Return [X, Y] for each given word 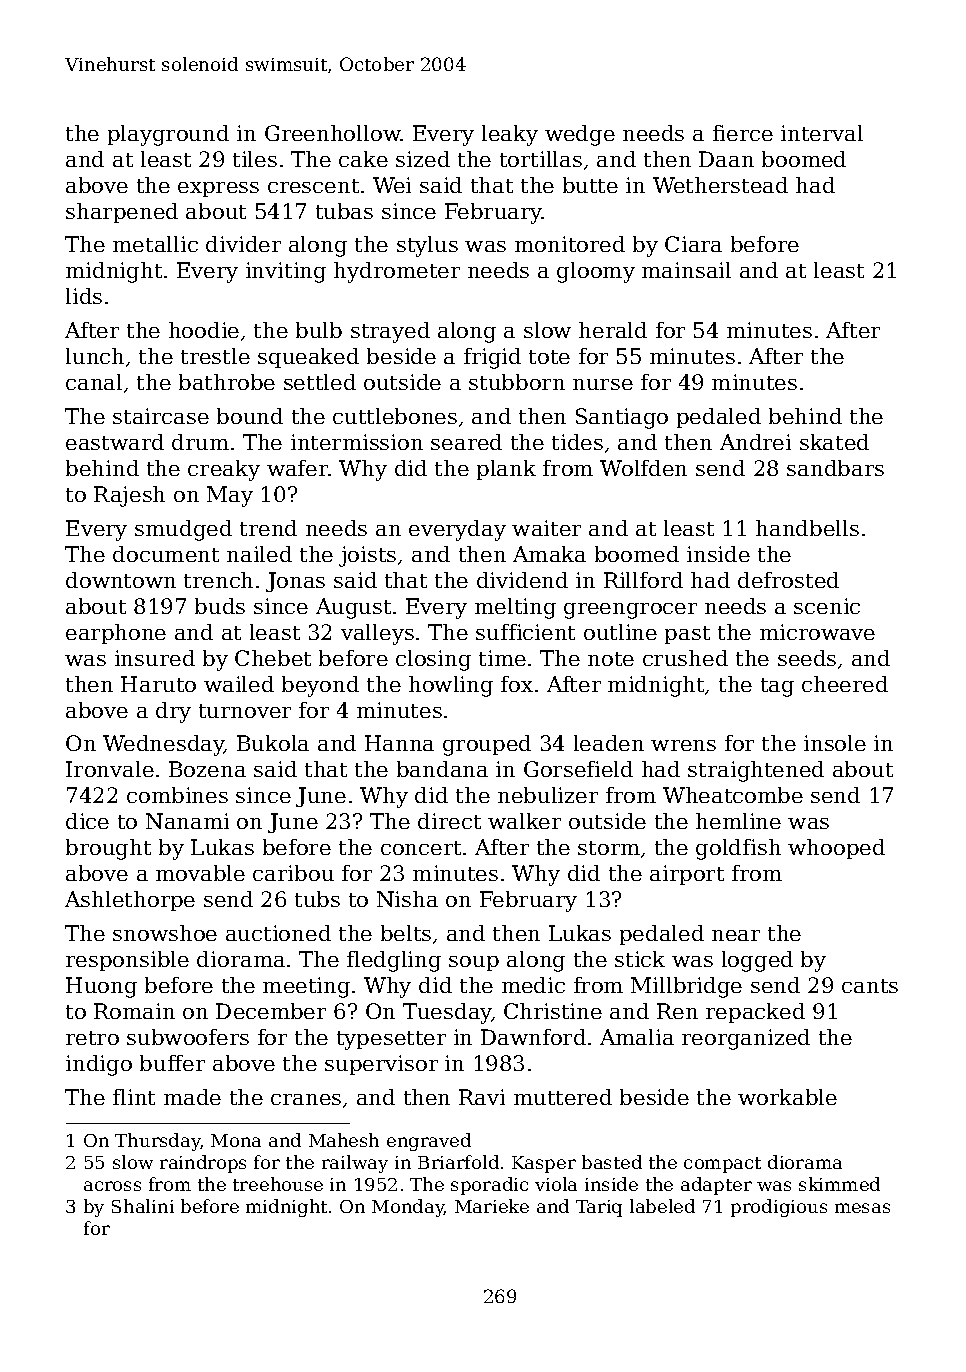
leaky [510, 135]
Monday [408, 1208]
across [112, 1186]
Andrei [755, 442]
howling [451, 686]
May [230, 496]
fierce [743, 133]
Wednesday [163, 745]
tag [777, 687]
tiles [255, 159]
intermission [357, 442]
